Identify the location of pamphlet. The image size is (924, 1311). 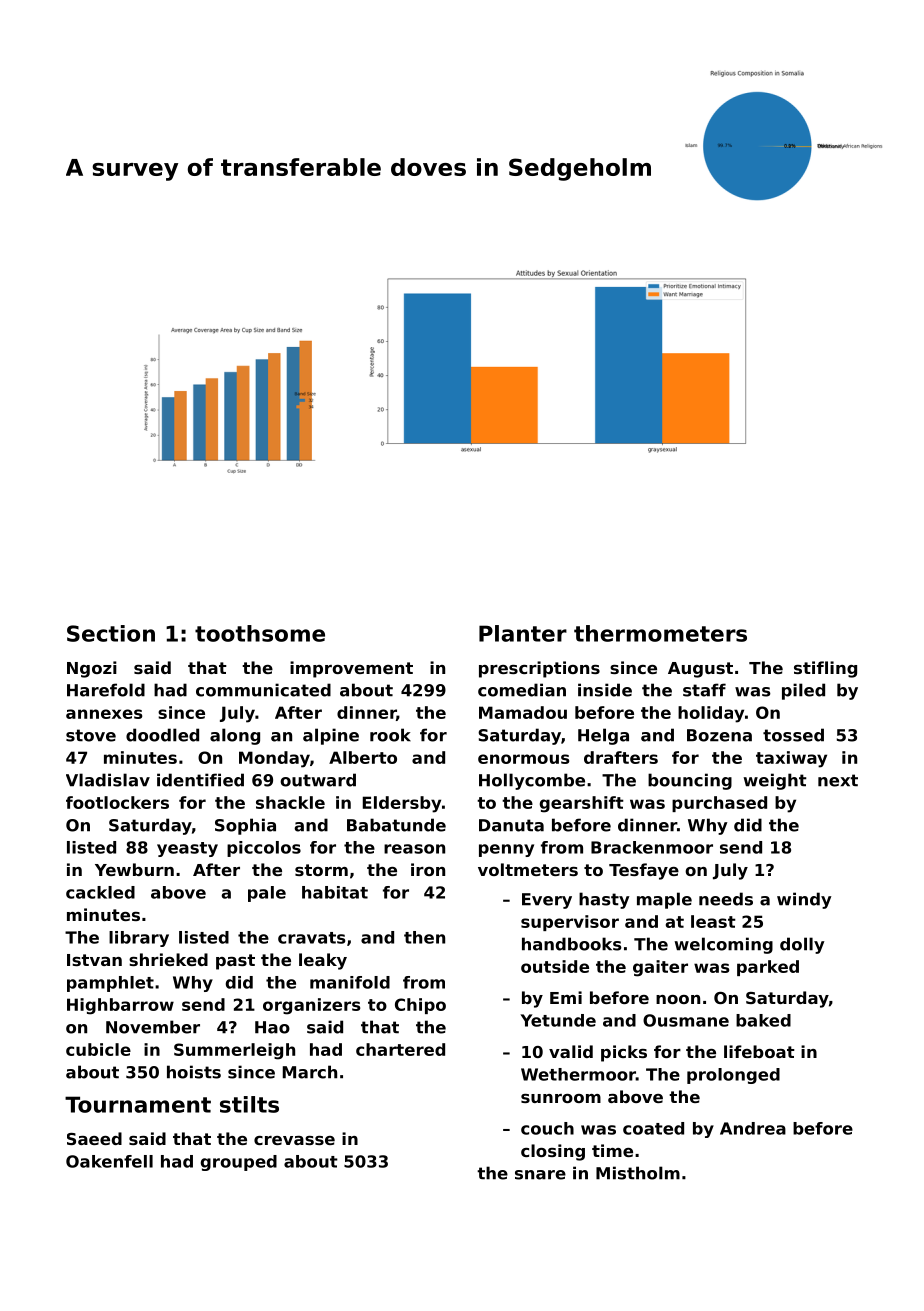
(110, 984).
